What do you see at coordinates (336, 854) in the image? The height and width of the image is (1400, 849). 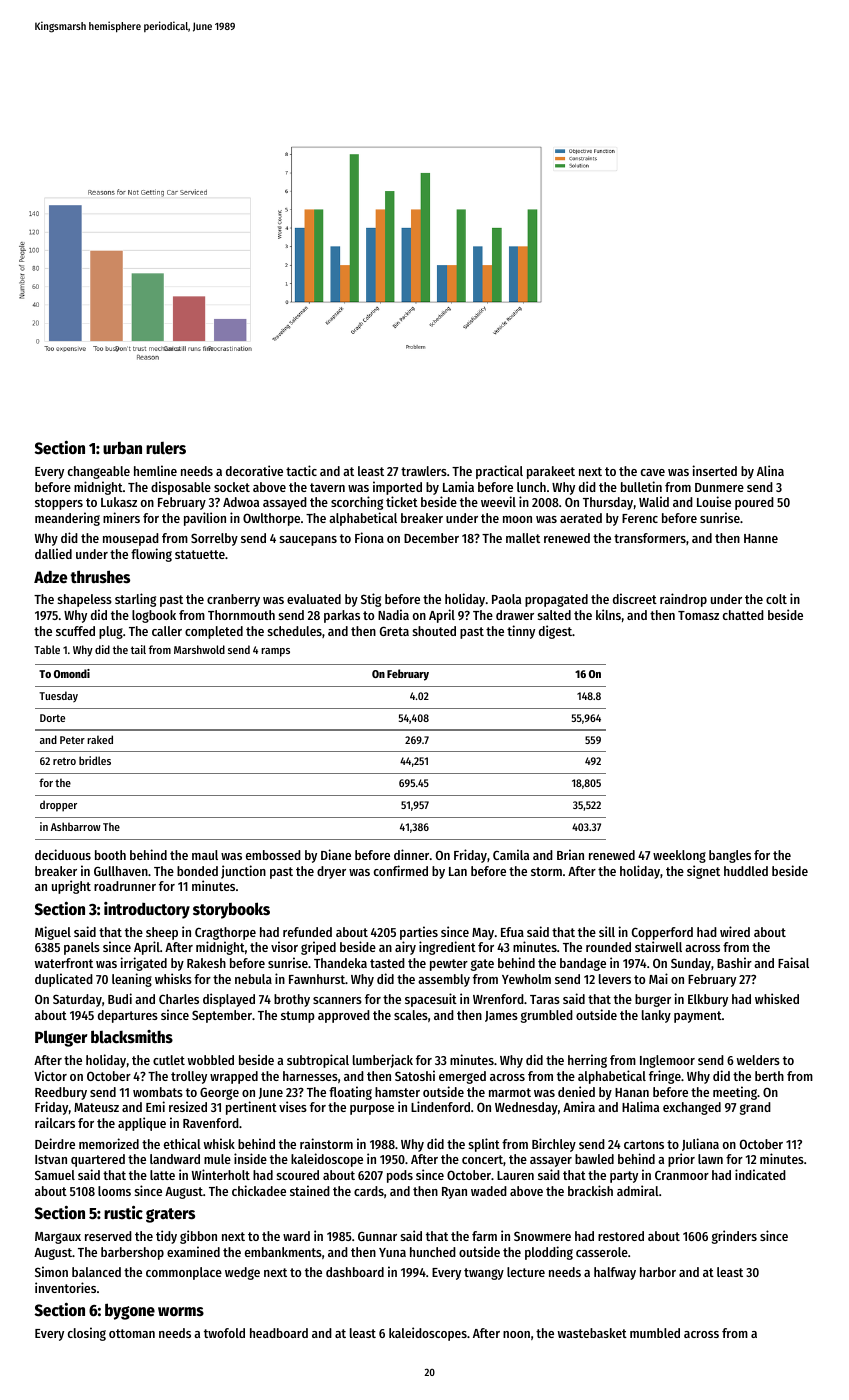 I see `Diane` at bounding box center [336, 854].
